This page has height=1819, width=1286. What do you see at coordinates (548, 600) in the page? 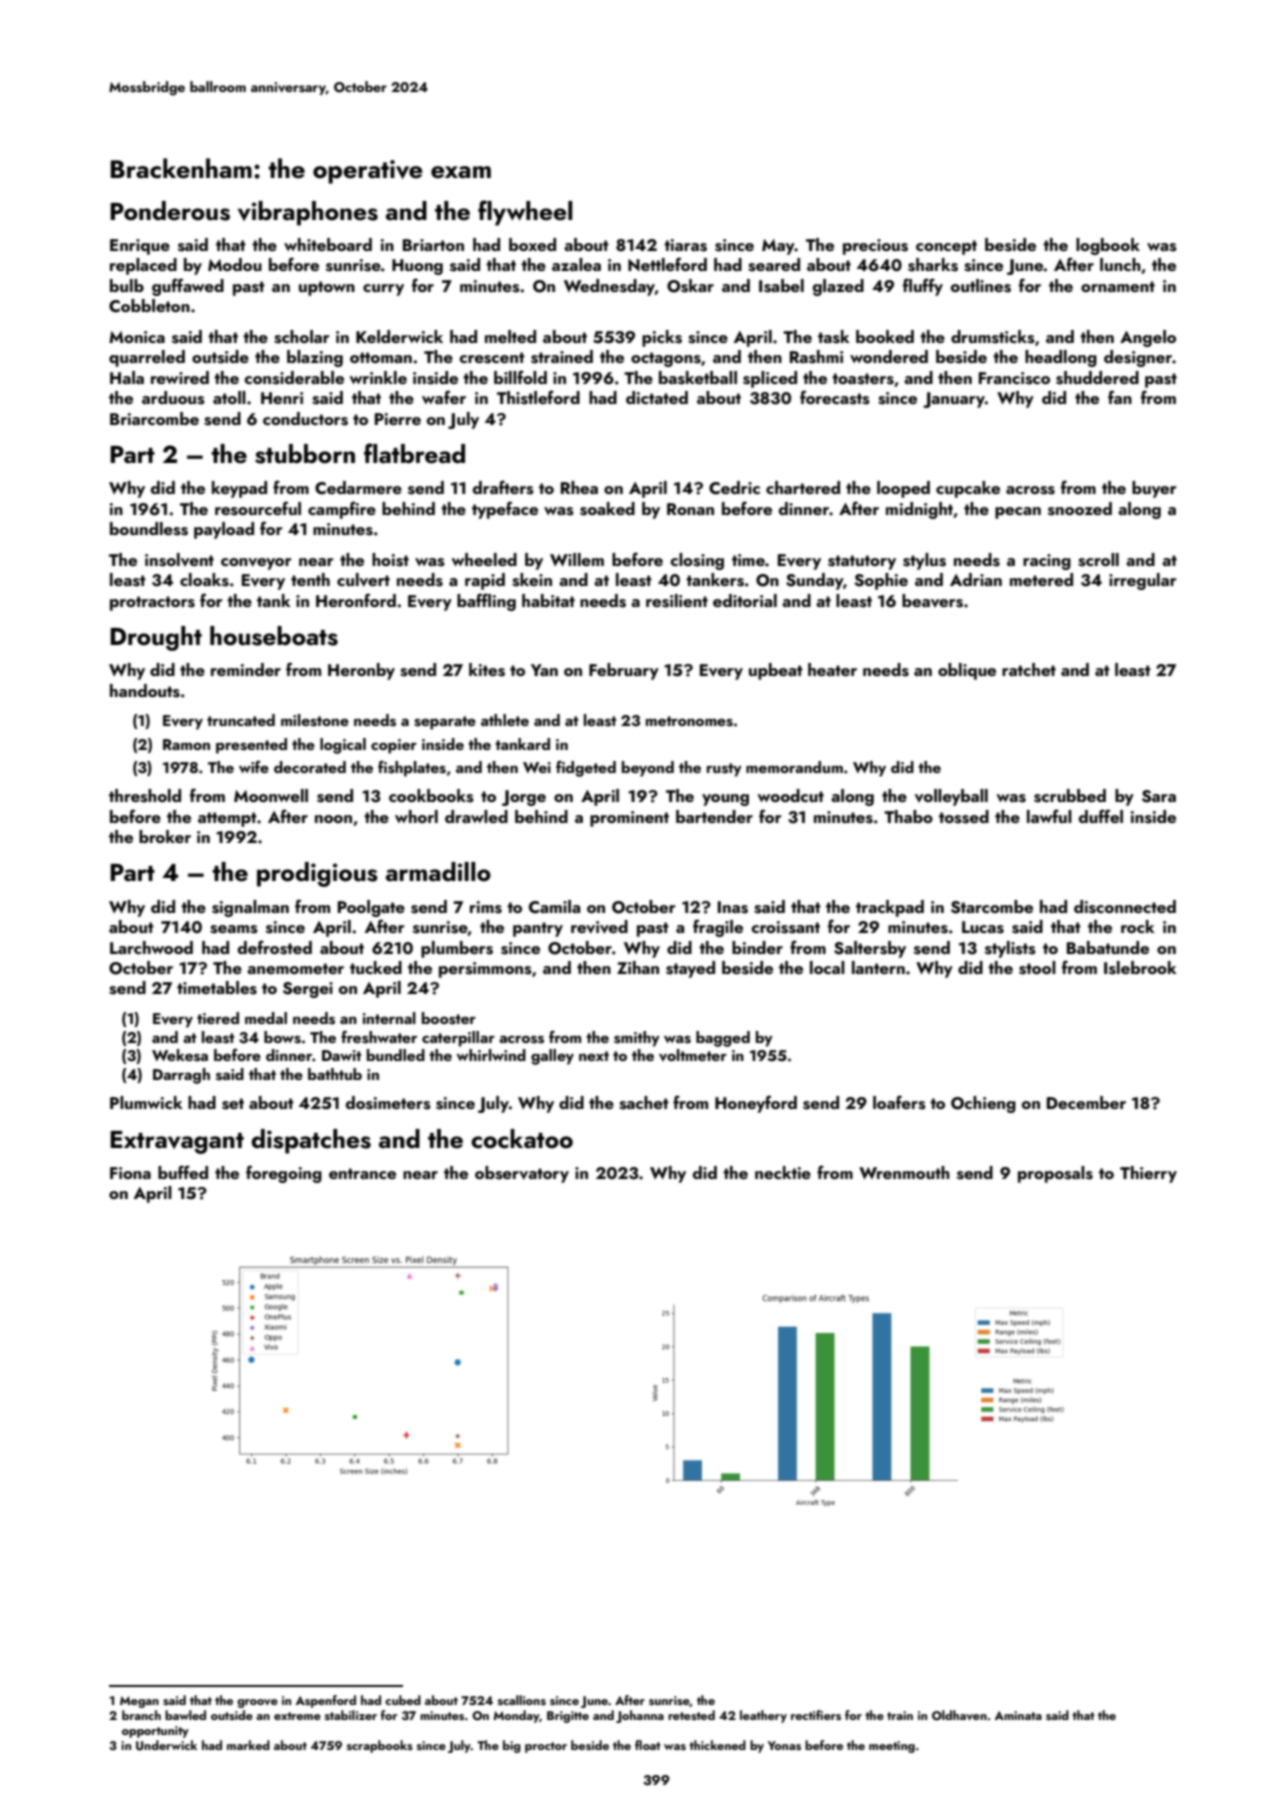
I see `habitat` at bounding box center [548, 600].
